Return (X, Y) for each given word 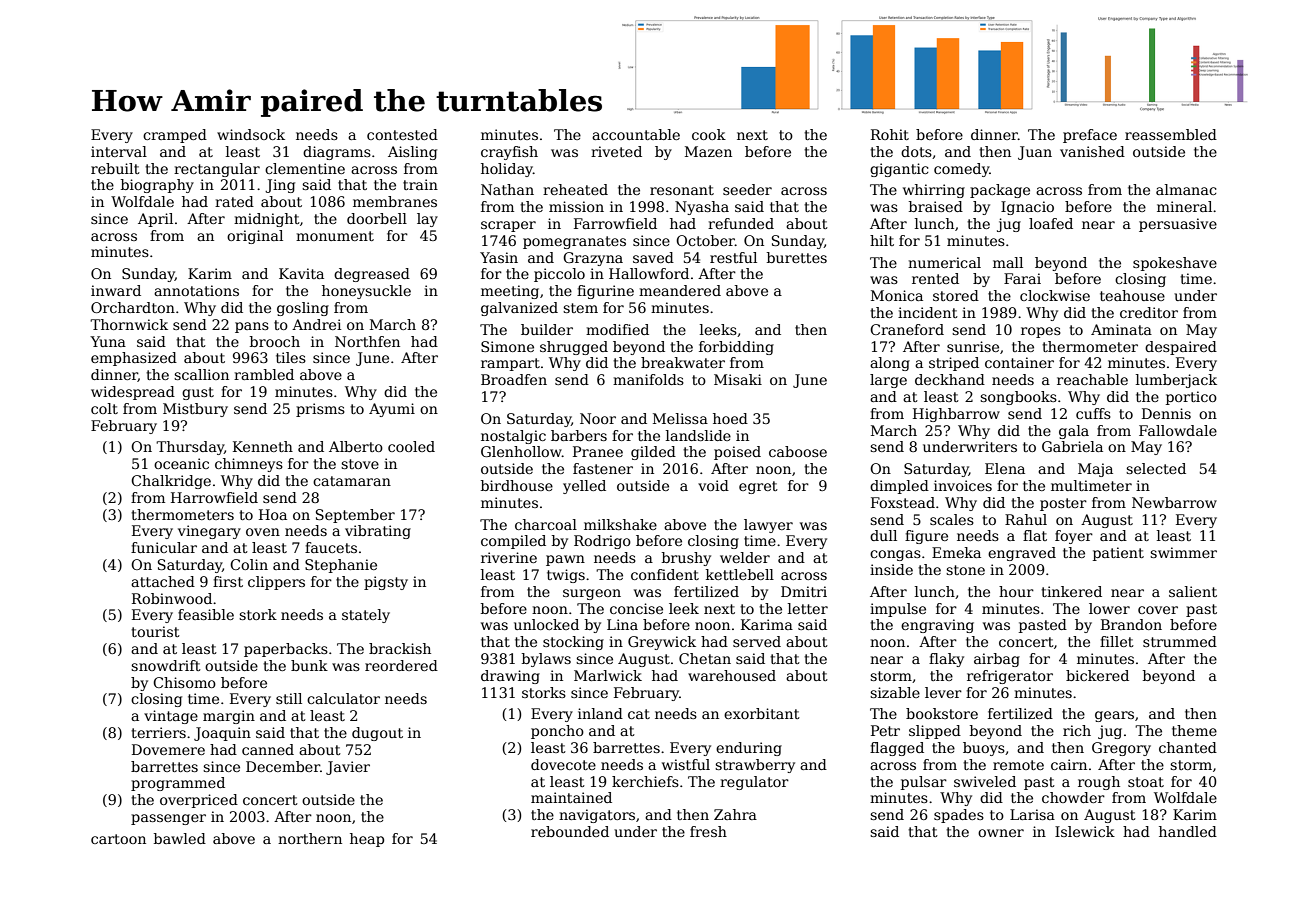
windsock (251, 134)
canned (268, 749)
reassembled (1171, 134)
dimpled (899, 487)
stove (360, 464)
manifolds (648, 379)
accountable (636, 134)
